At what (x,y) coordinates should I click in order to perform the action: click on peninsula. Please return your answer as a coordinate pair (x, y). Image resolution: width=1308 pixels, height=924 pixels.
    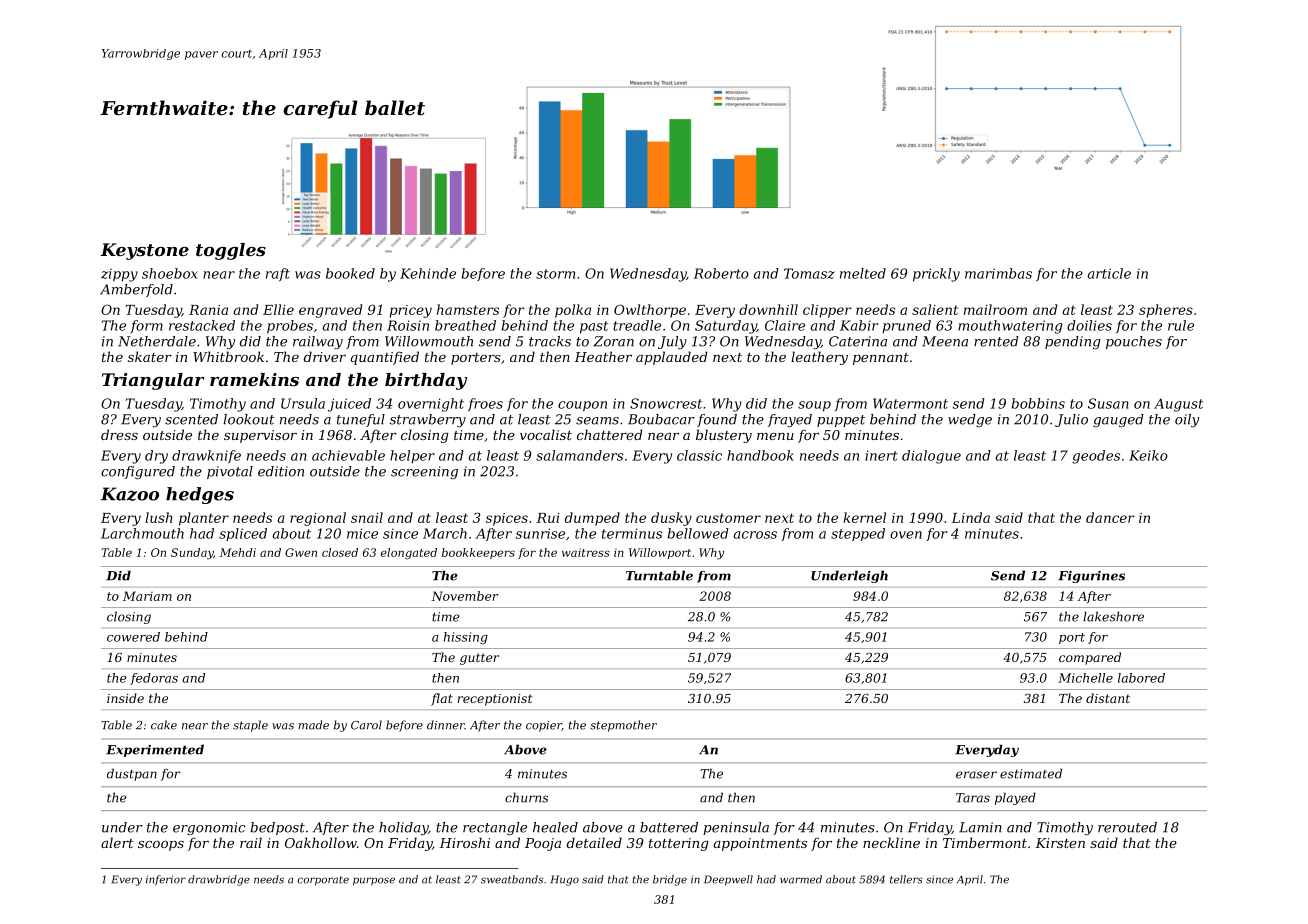
    Looking at the image, I should click on (736, 828).
